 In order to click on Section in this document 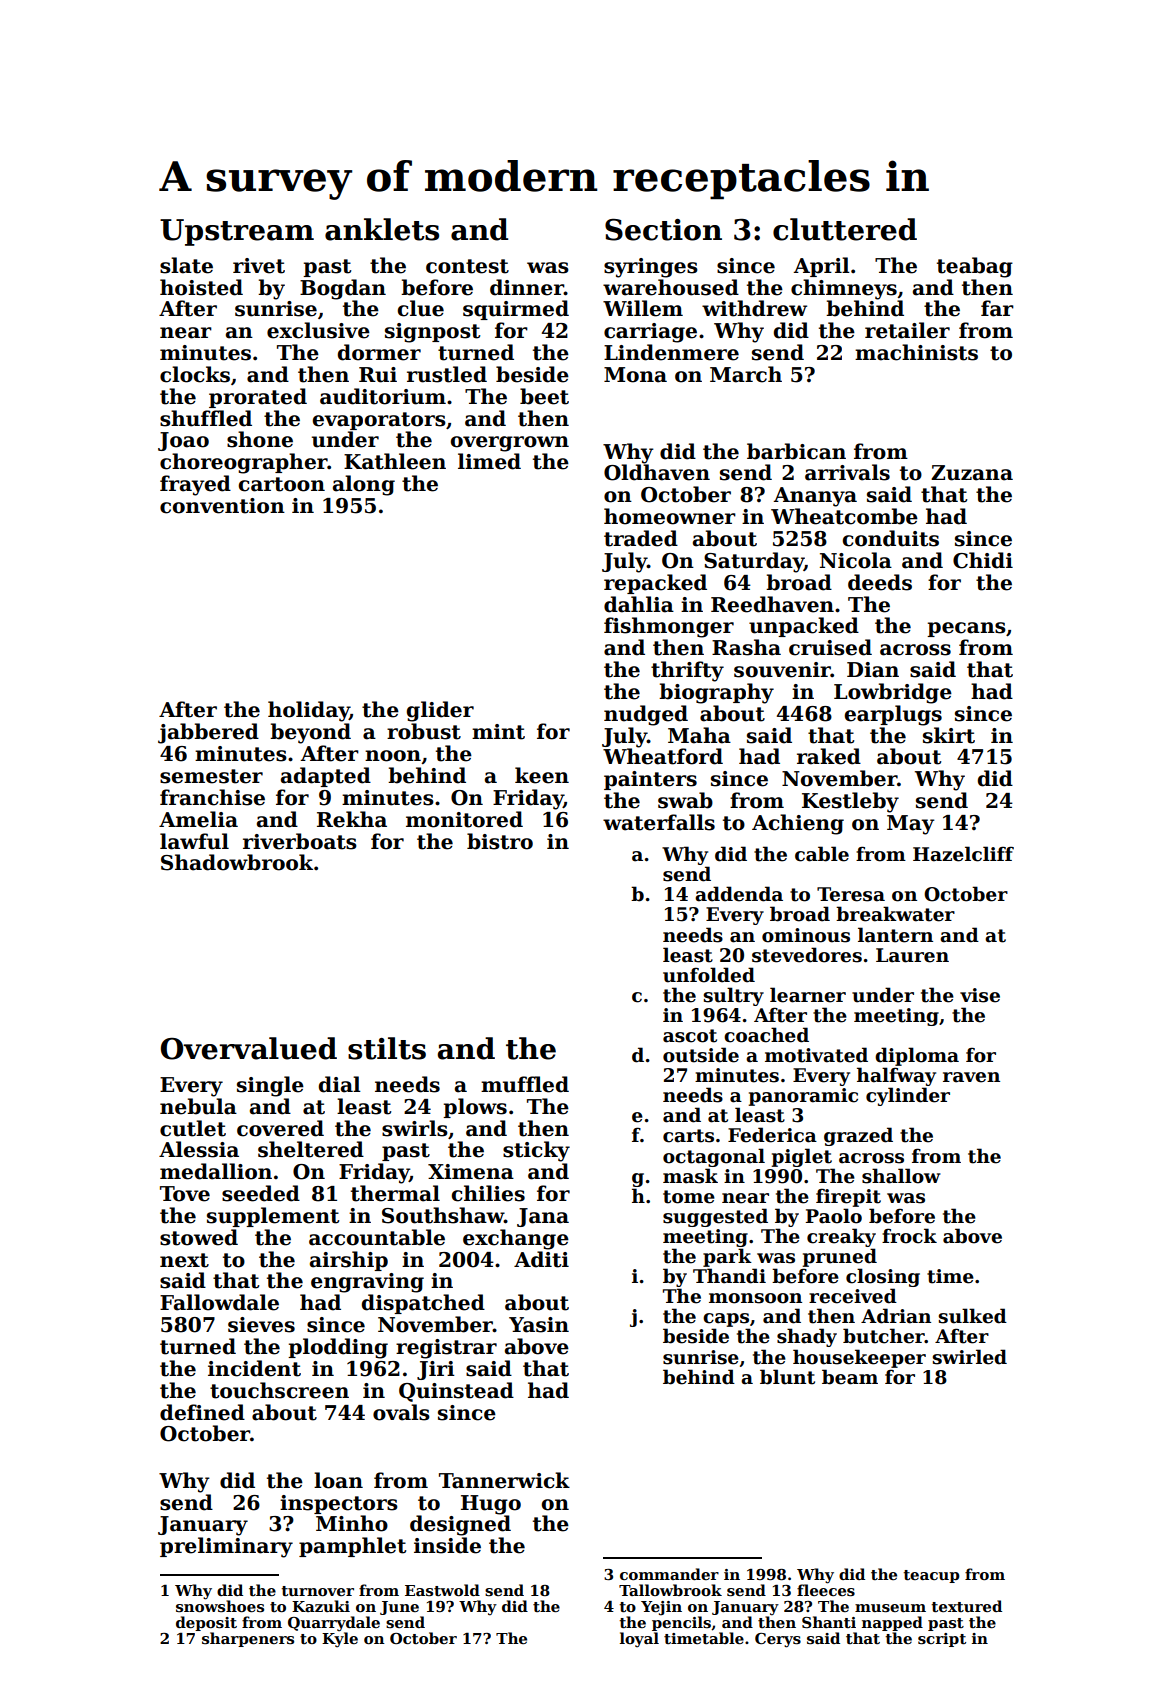, I will do `click(663, 230)`.
